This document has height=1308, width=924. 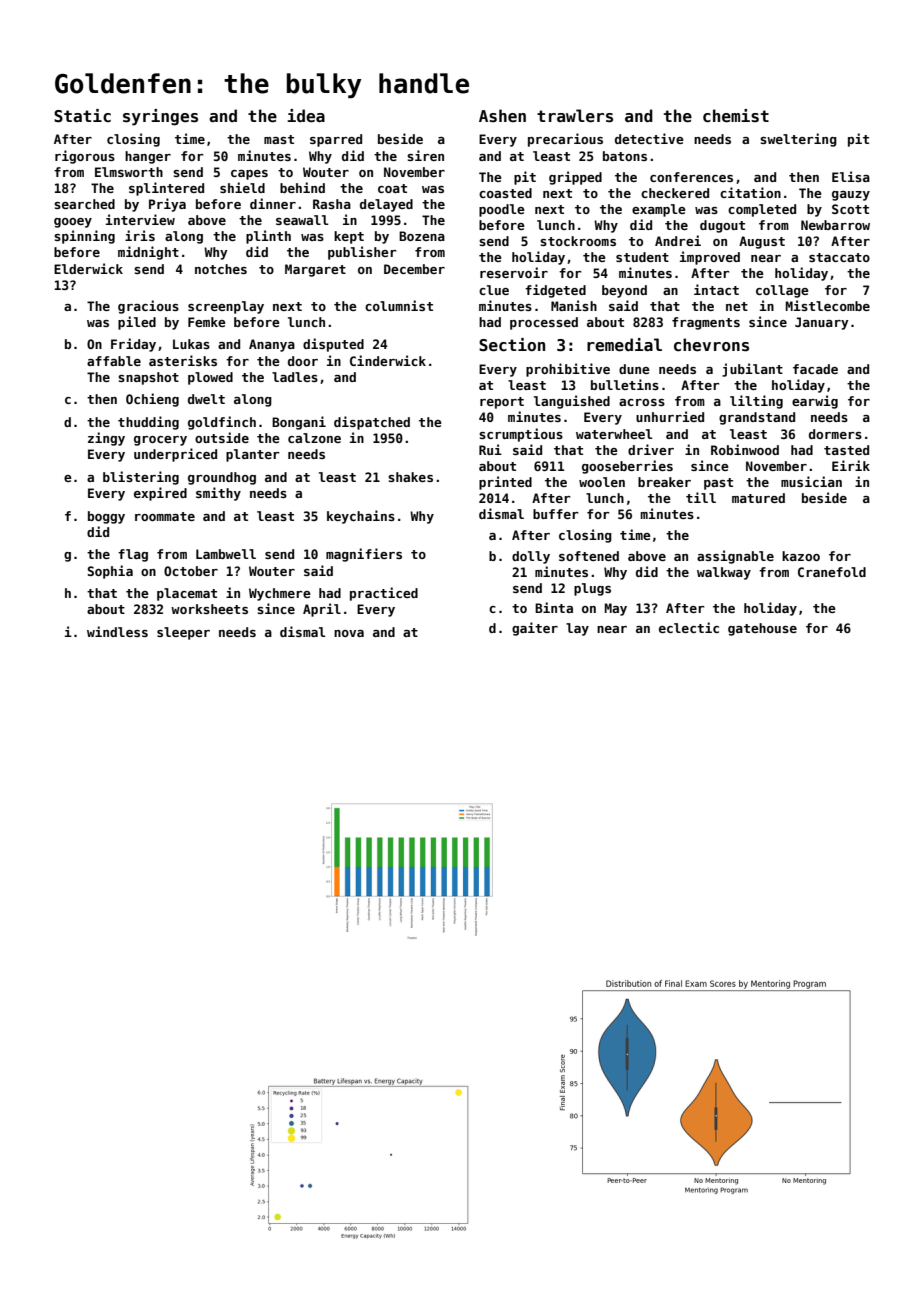 I want to click on Lukas, so click(x=191, y=344).
